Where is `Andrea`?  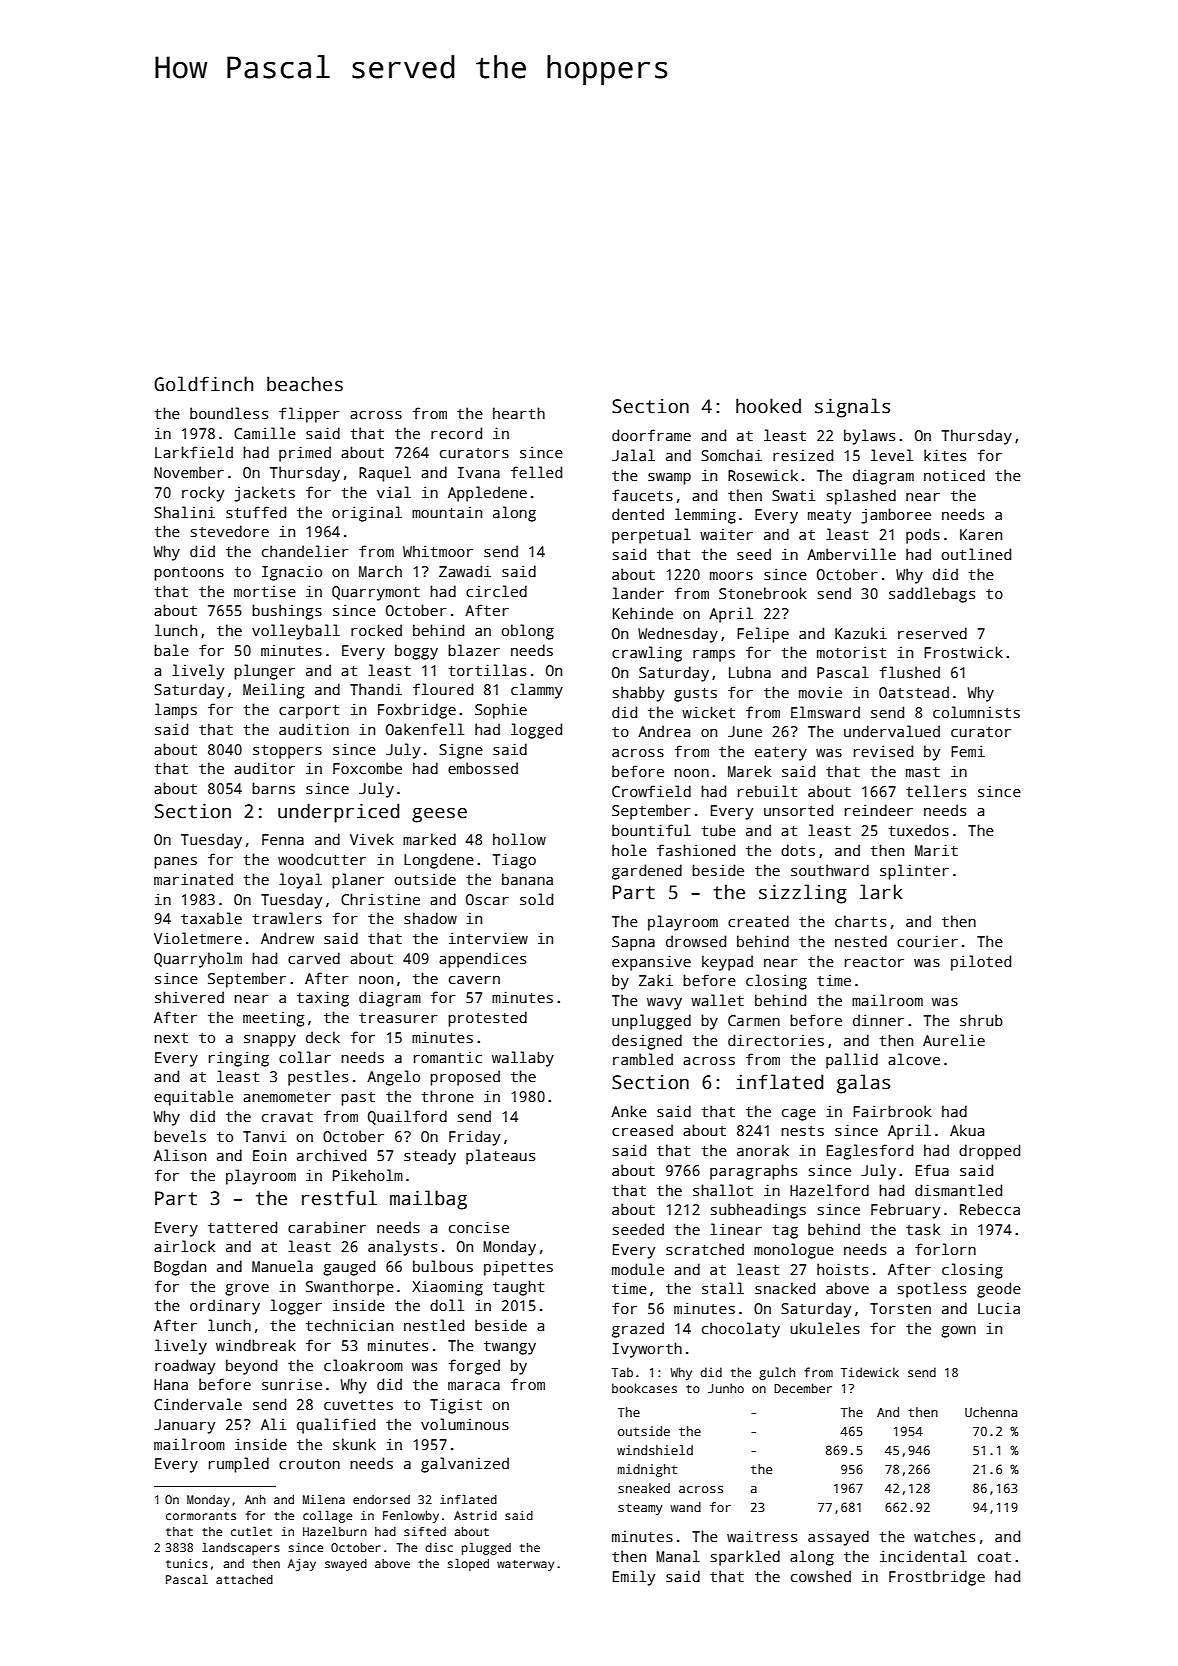 Andrea is located at coordinates (664, 731).
